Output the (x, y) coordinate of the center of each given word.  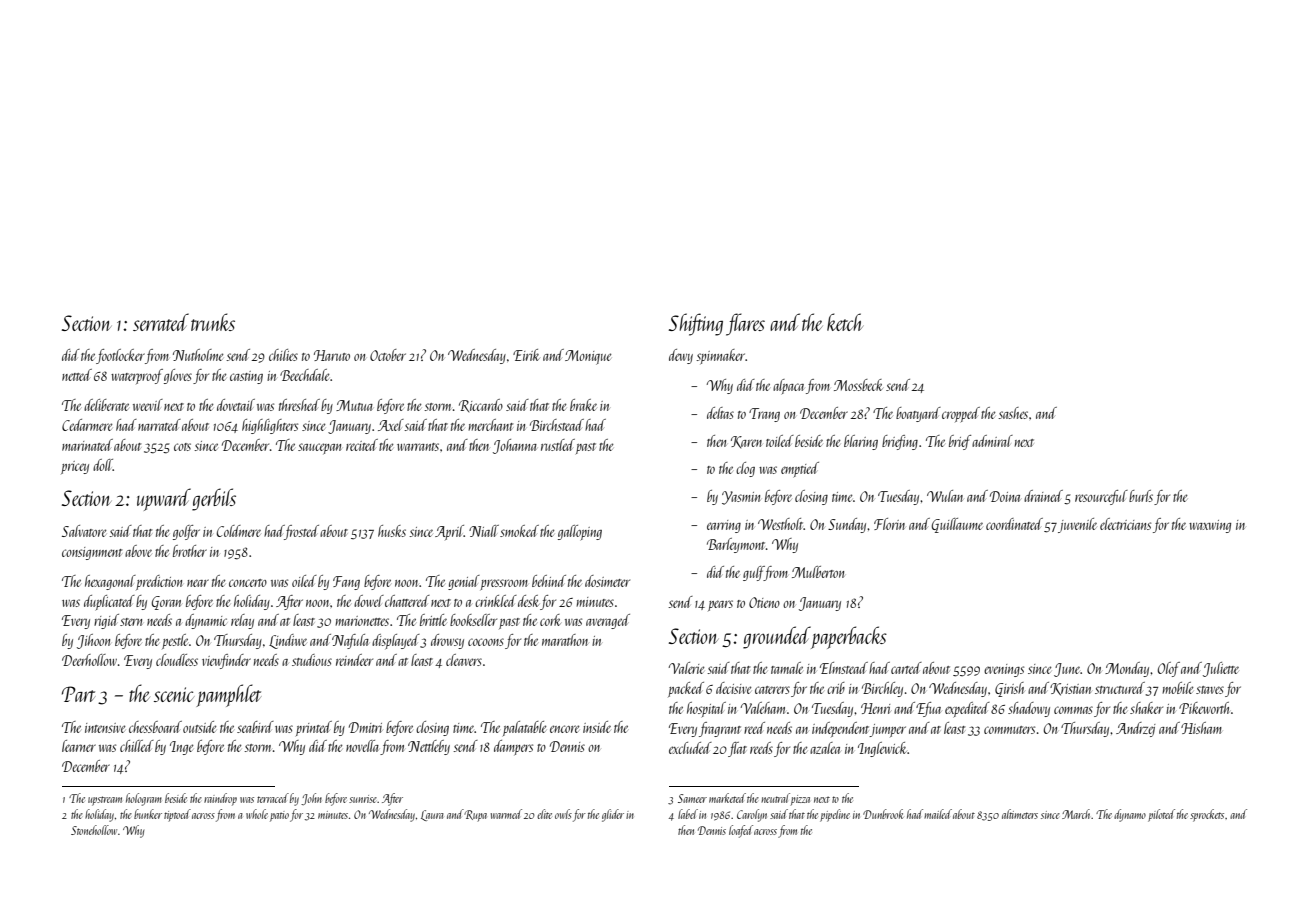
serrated (161, 322)
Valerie (686, 668)
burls (1141, 496)
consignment (92, 553)
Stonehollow (94, 830)
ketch (845, 322)
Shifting (696, 324)
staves (1210, 690)
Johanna (515, 446)
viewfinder (226, 661)
